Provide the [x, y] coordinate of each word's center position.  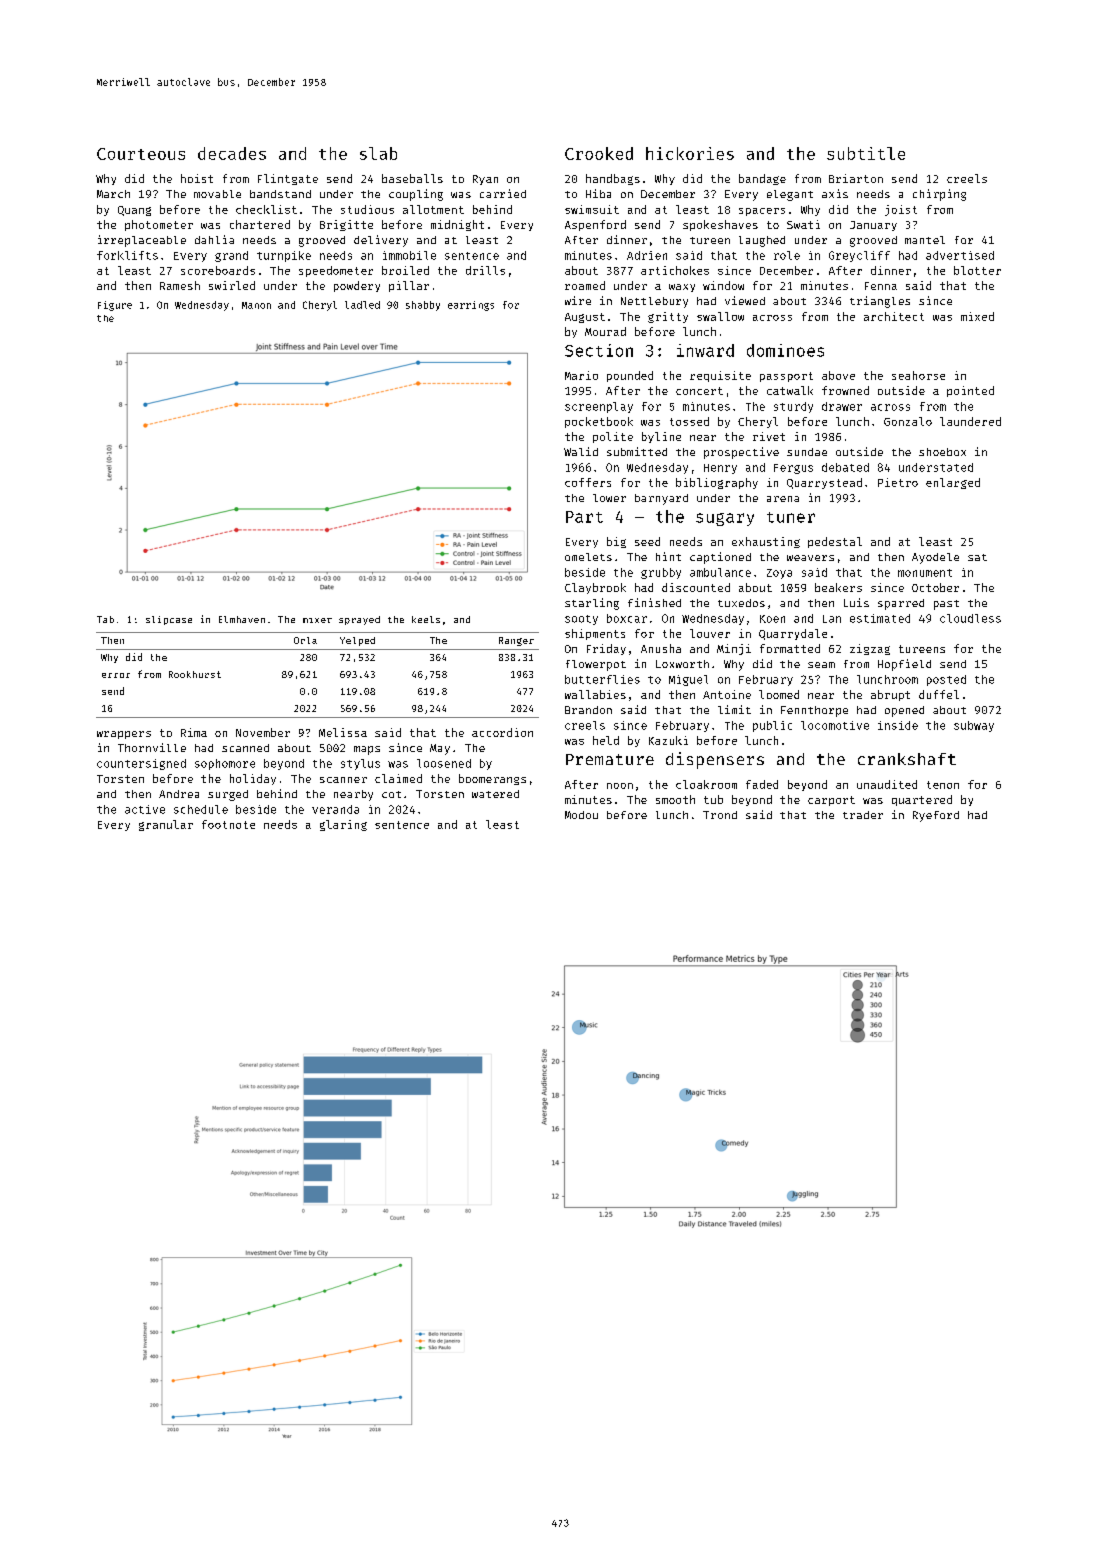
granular [166, 825]
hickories [690, 153]
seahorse [918, 375]
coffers [588, 482]
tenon [943, 785]
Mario [581, 375]
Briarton [856, 178]
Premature [610, 759]
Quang [134, 211]
